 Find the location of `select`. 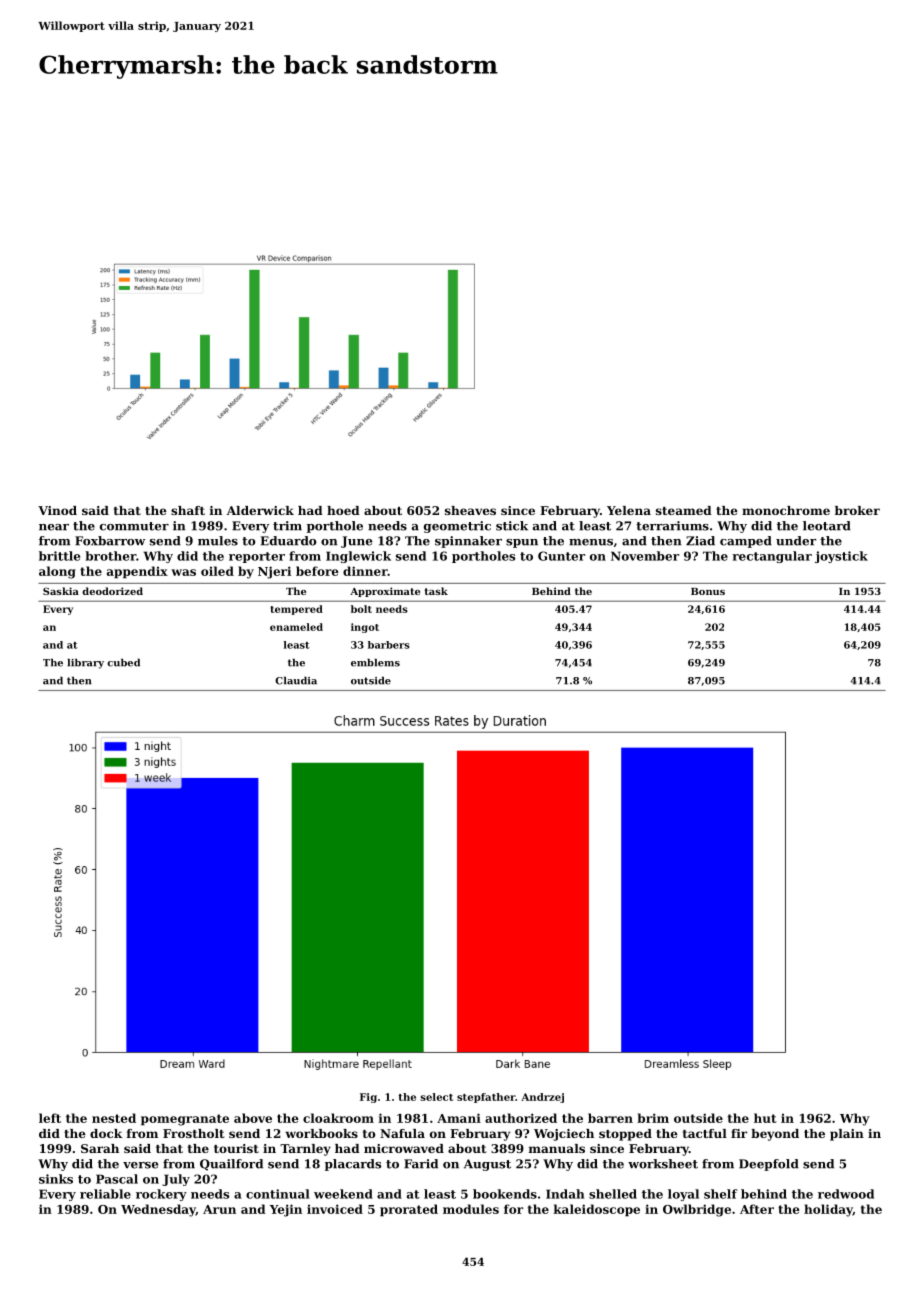

select is located at coordinates (437, 1097).
